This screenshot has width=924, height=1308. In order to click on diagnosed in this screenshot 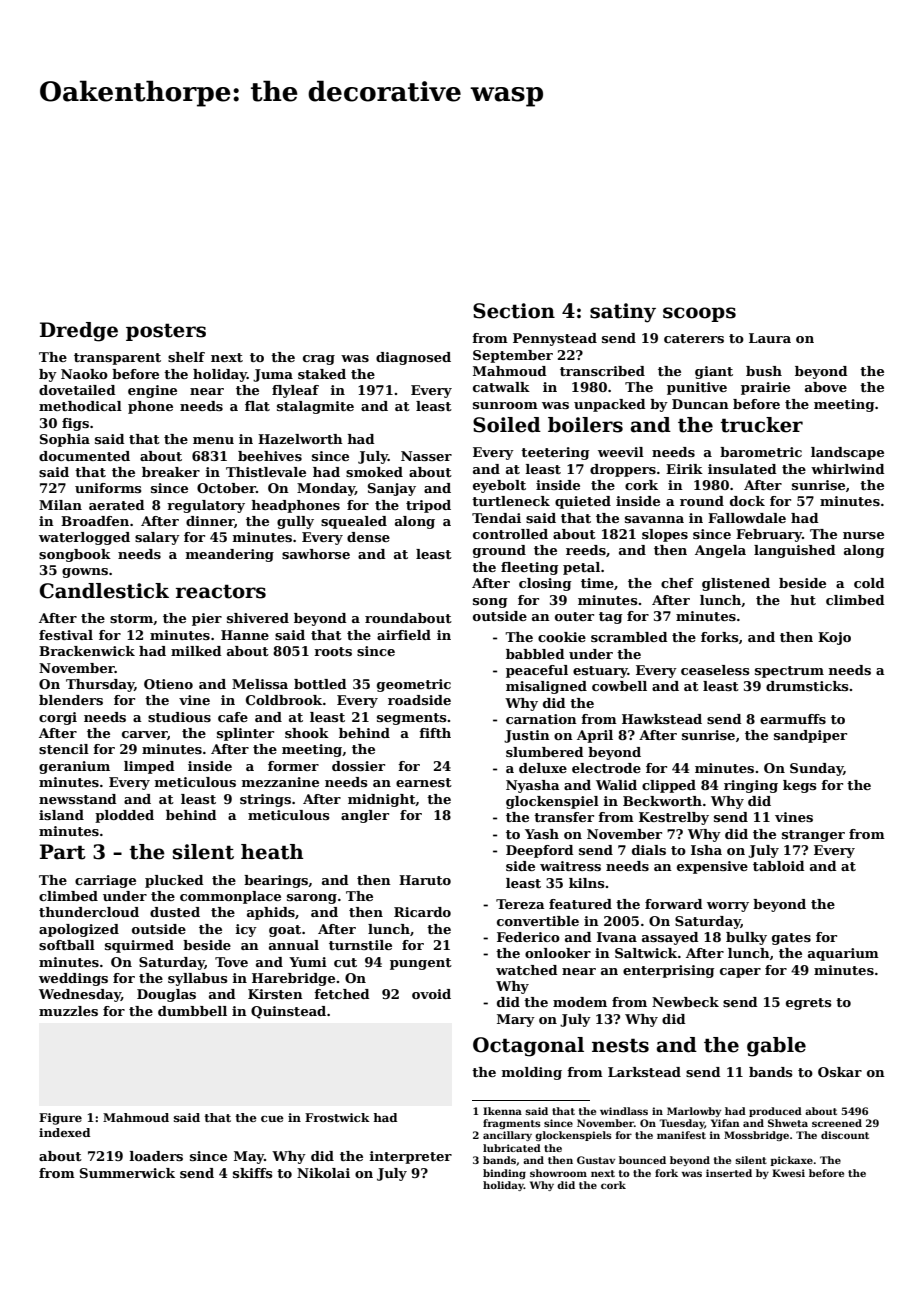, I will do `click(413, 358)`.
